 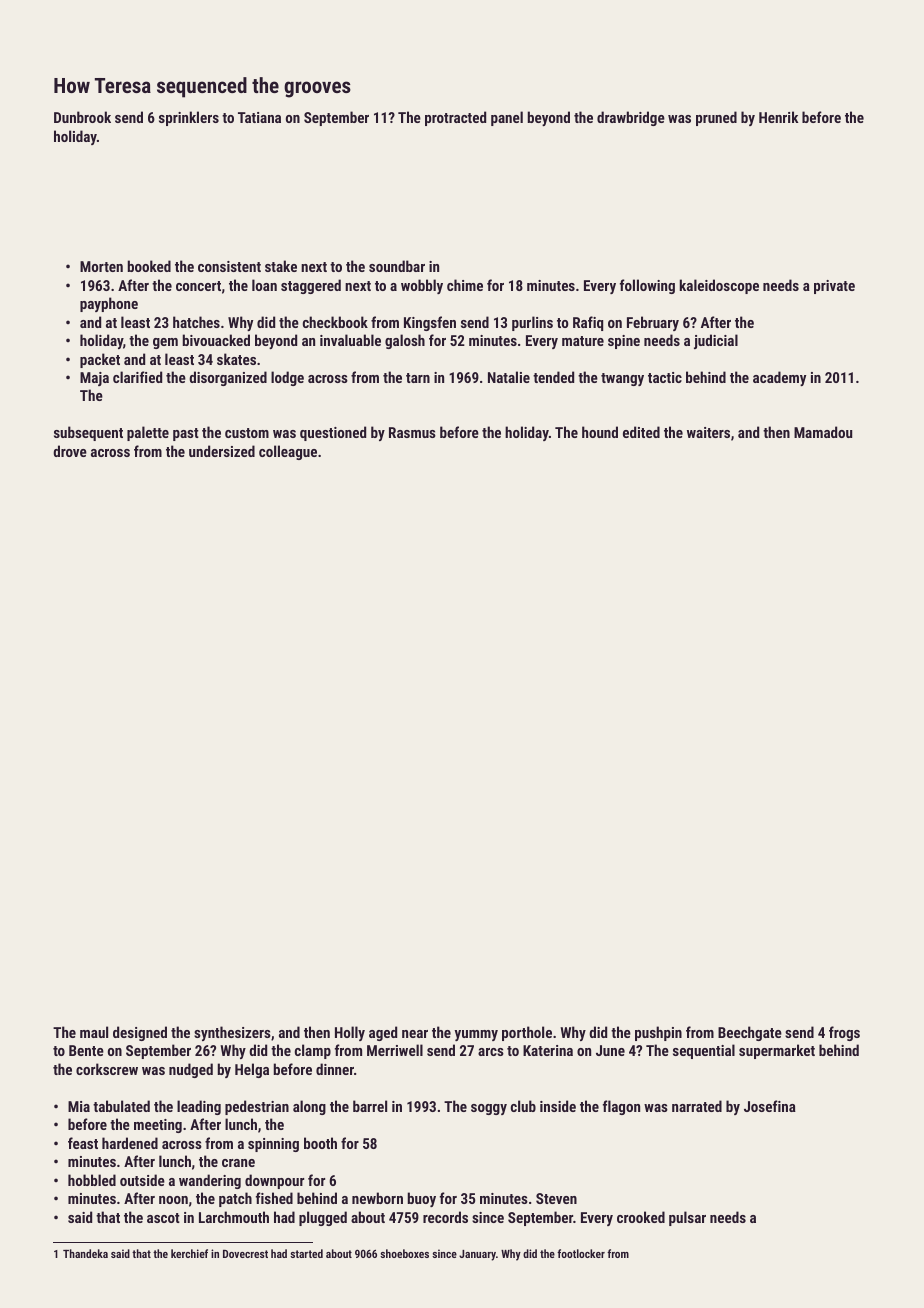 What do you see at coordinates (109, 304) in the screenshot?
I see `payphone` at bounding box center [109, 304].
